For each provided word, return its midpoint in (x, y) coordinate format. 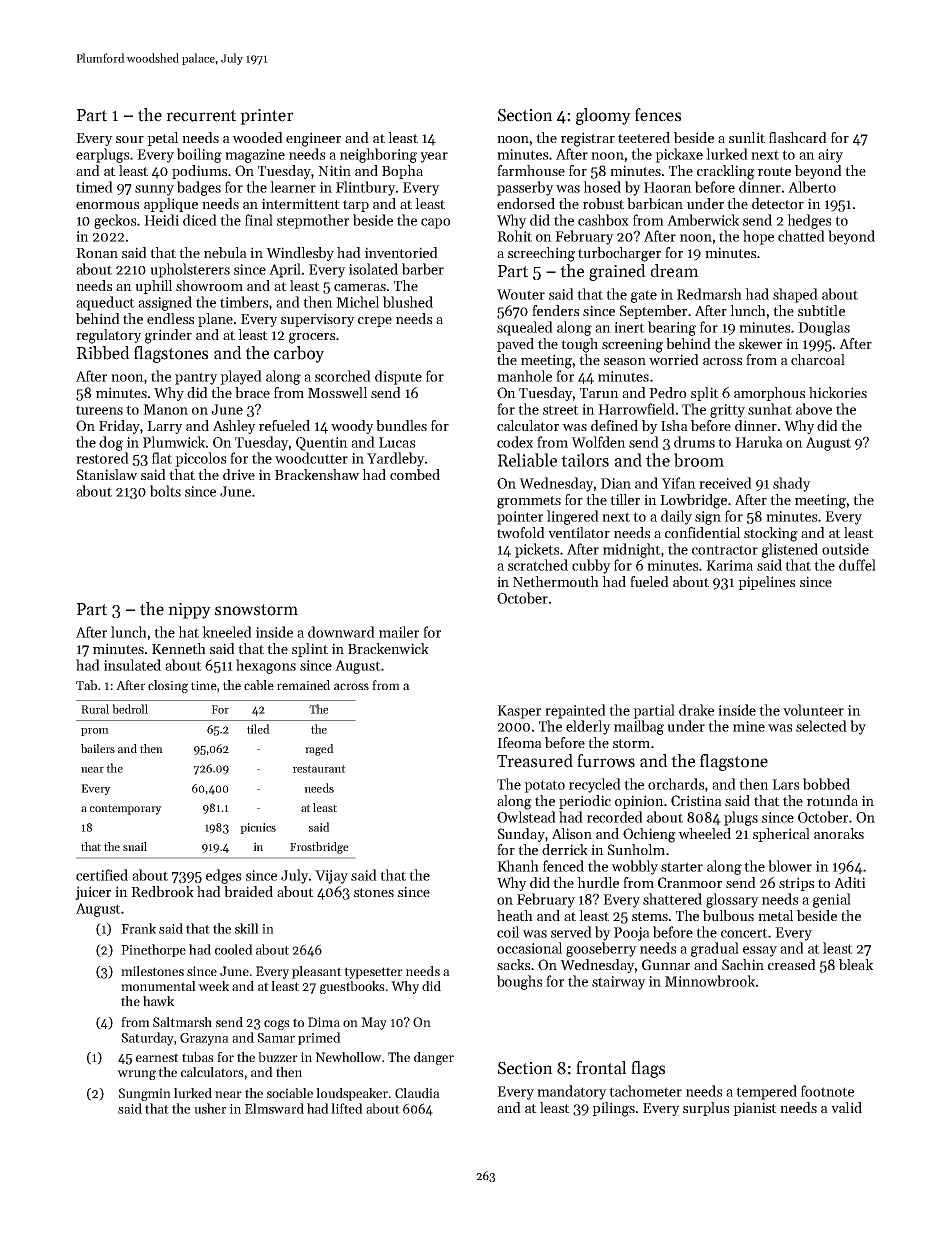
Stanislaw (107, 474)
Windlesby (300, 254)
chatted (801, 236)
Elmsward (274, 1108)
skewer (760, 343)
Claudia (417, 1093)
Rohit (514, 236)
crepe (375, 322)
